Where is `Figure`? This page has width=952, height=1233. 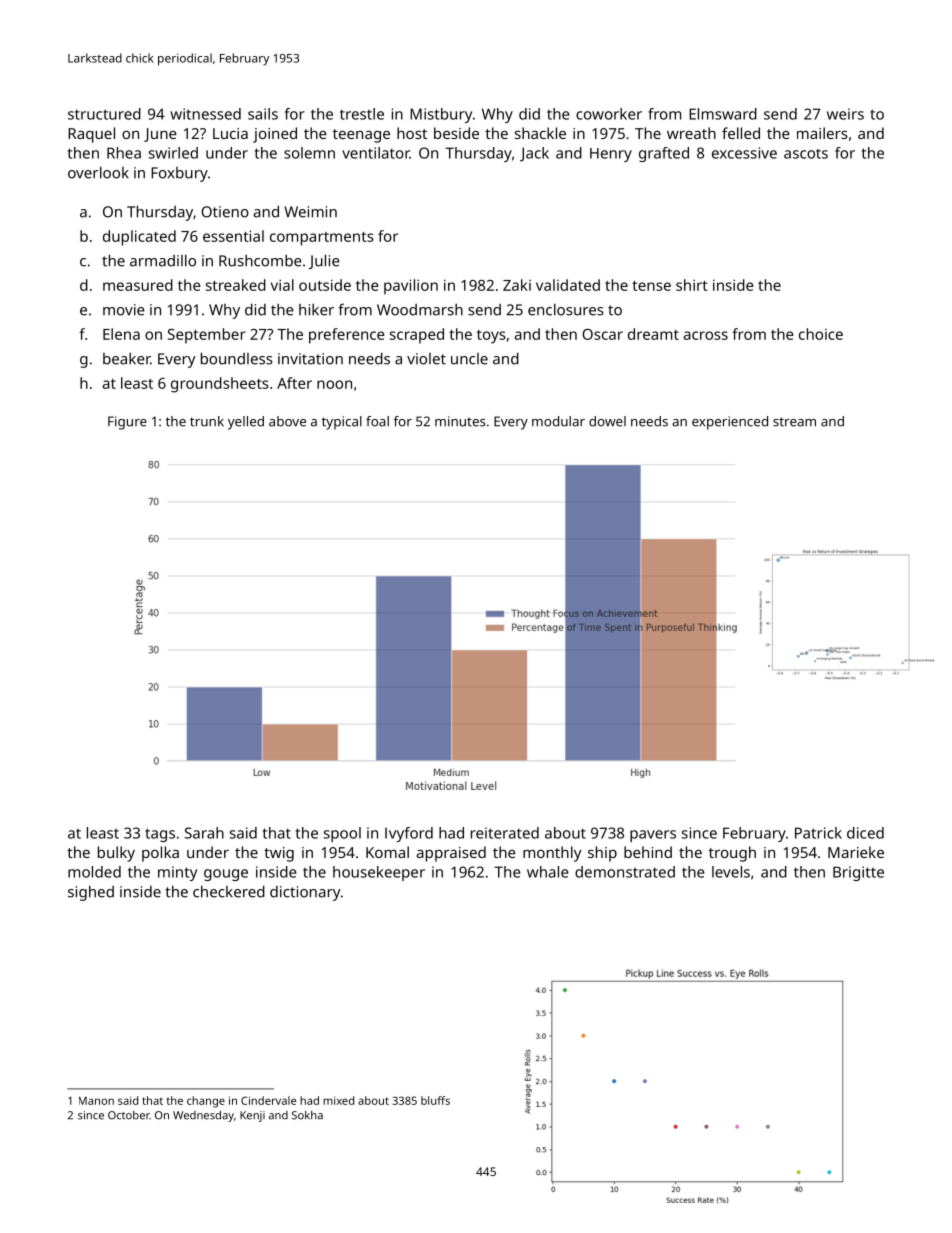
Figure is located at coordinates (127, 423).
